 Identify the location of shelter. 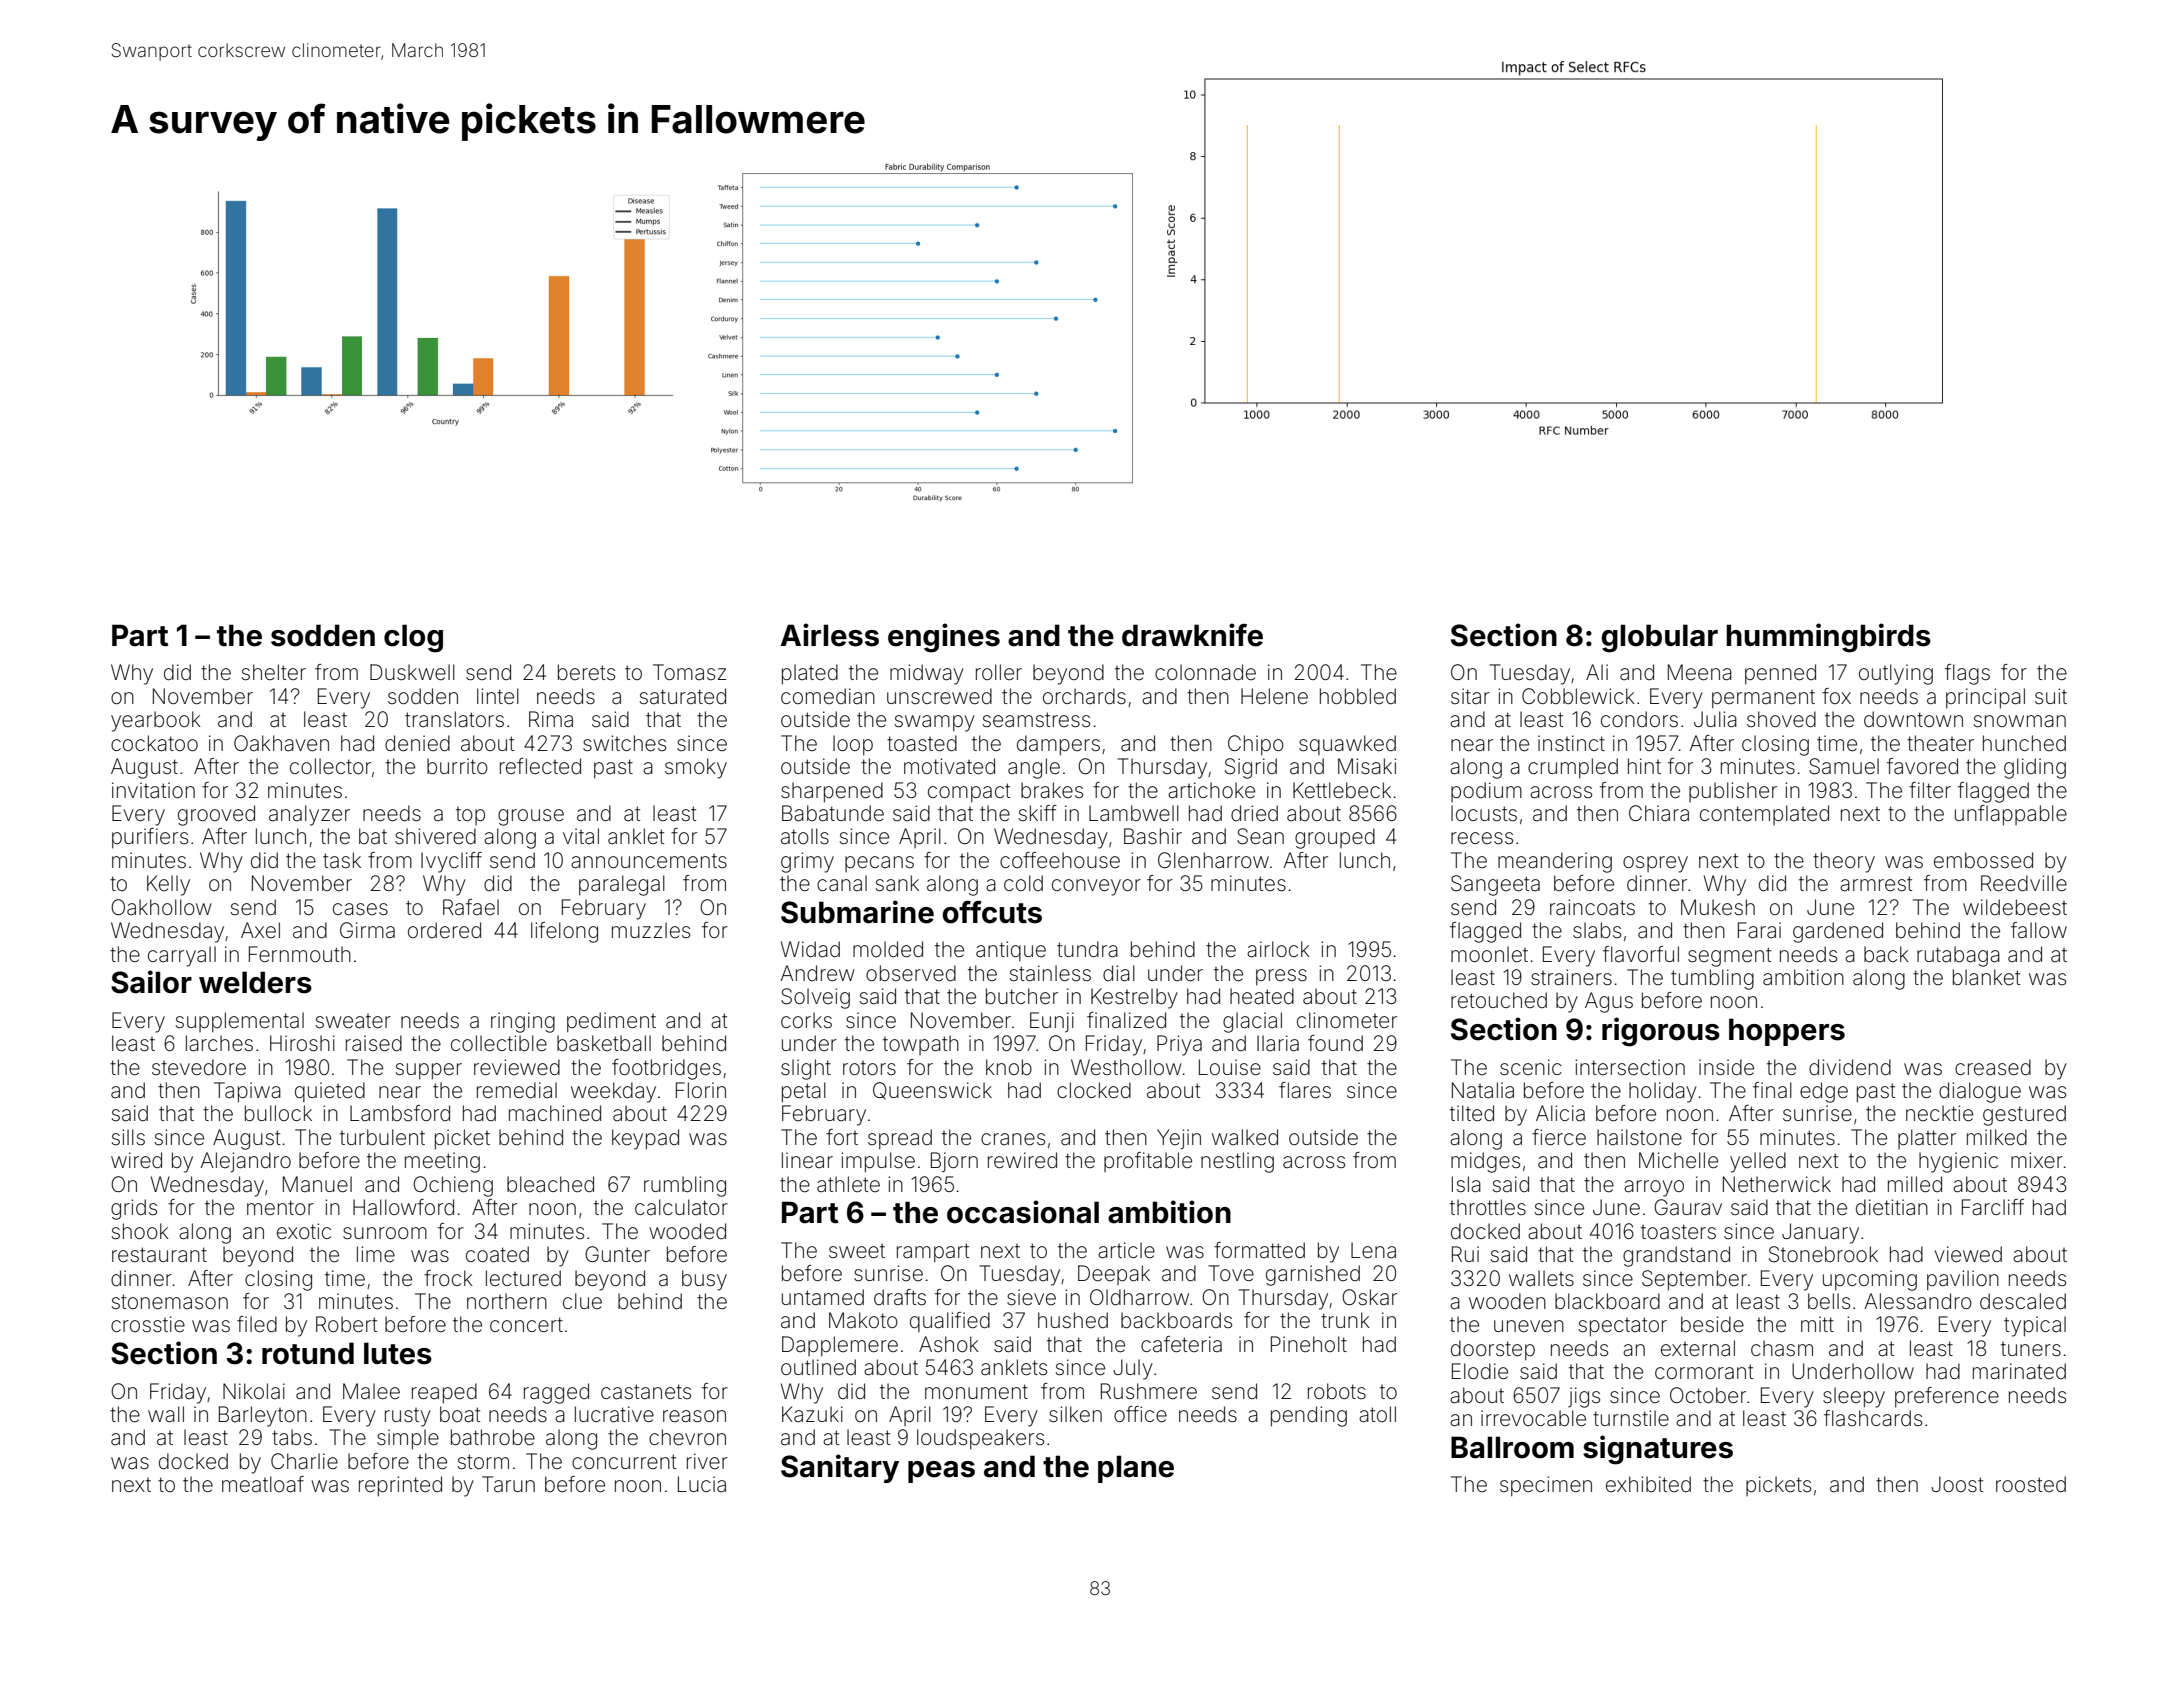
(274, 672).
